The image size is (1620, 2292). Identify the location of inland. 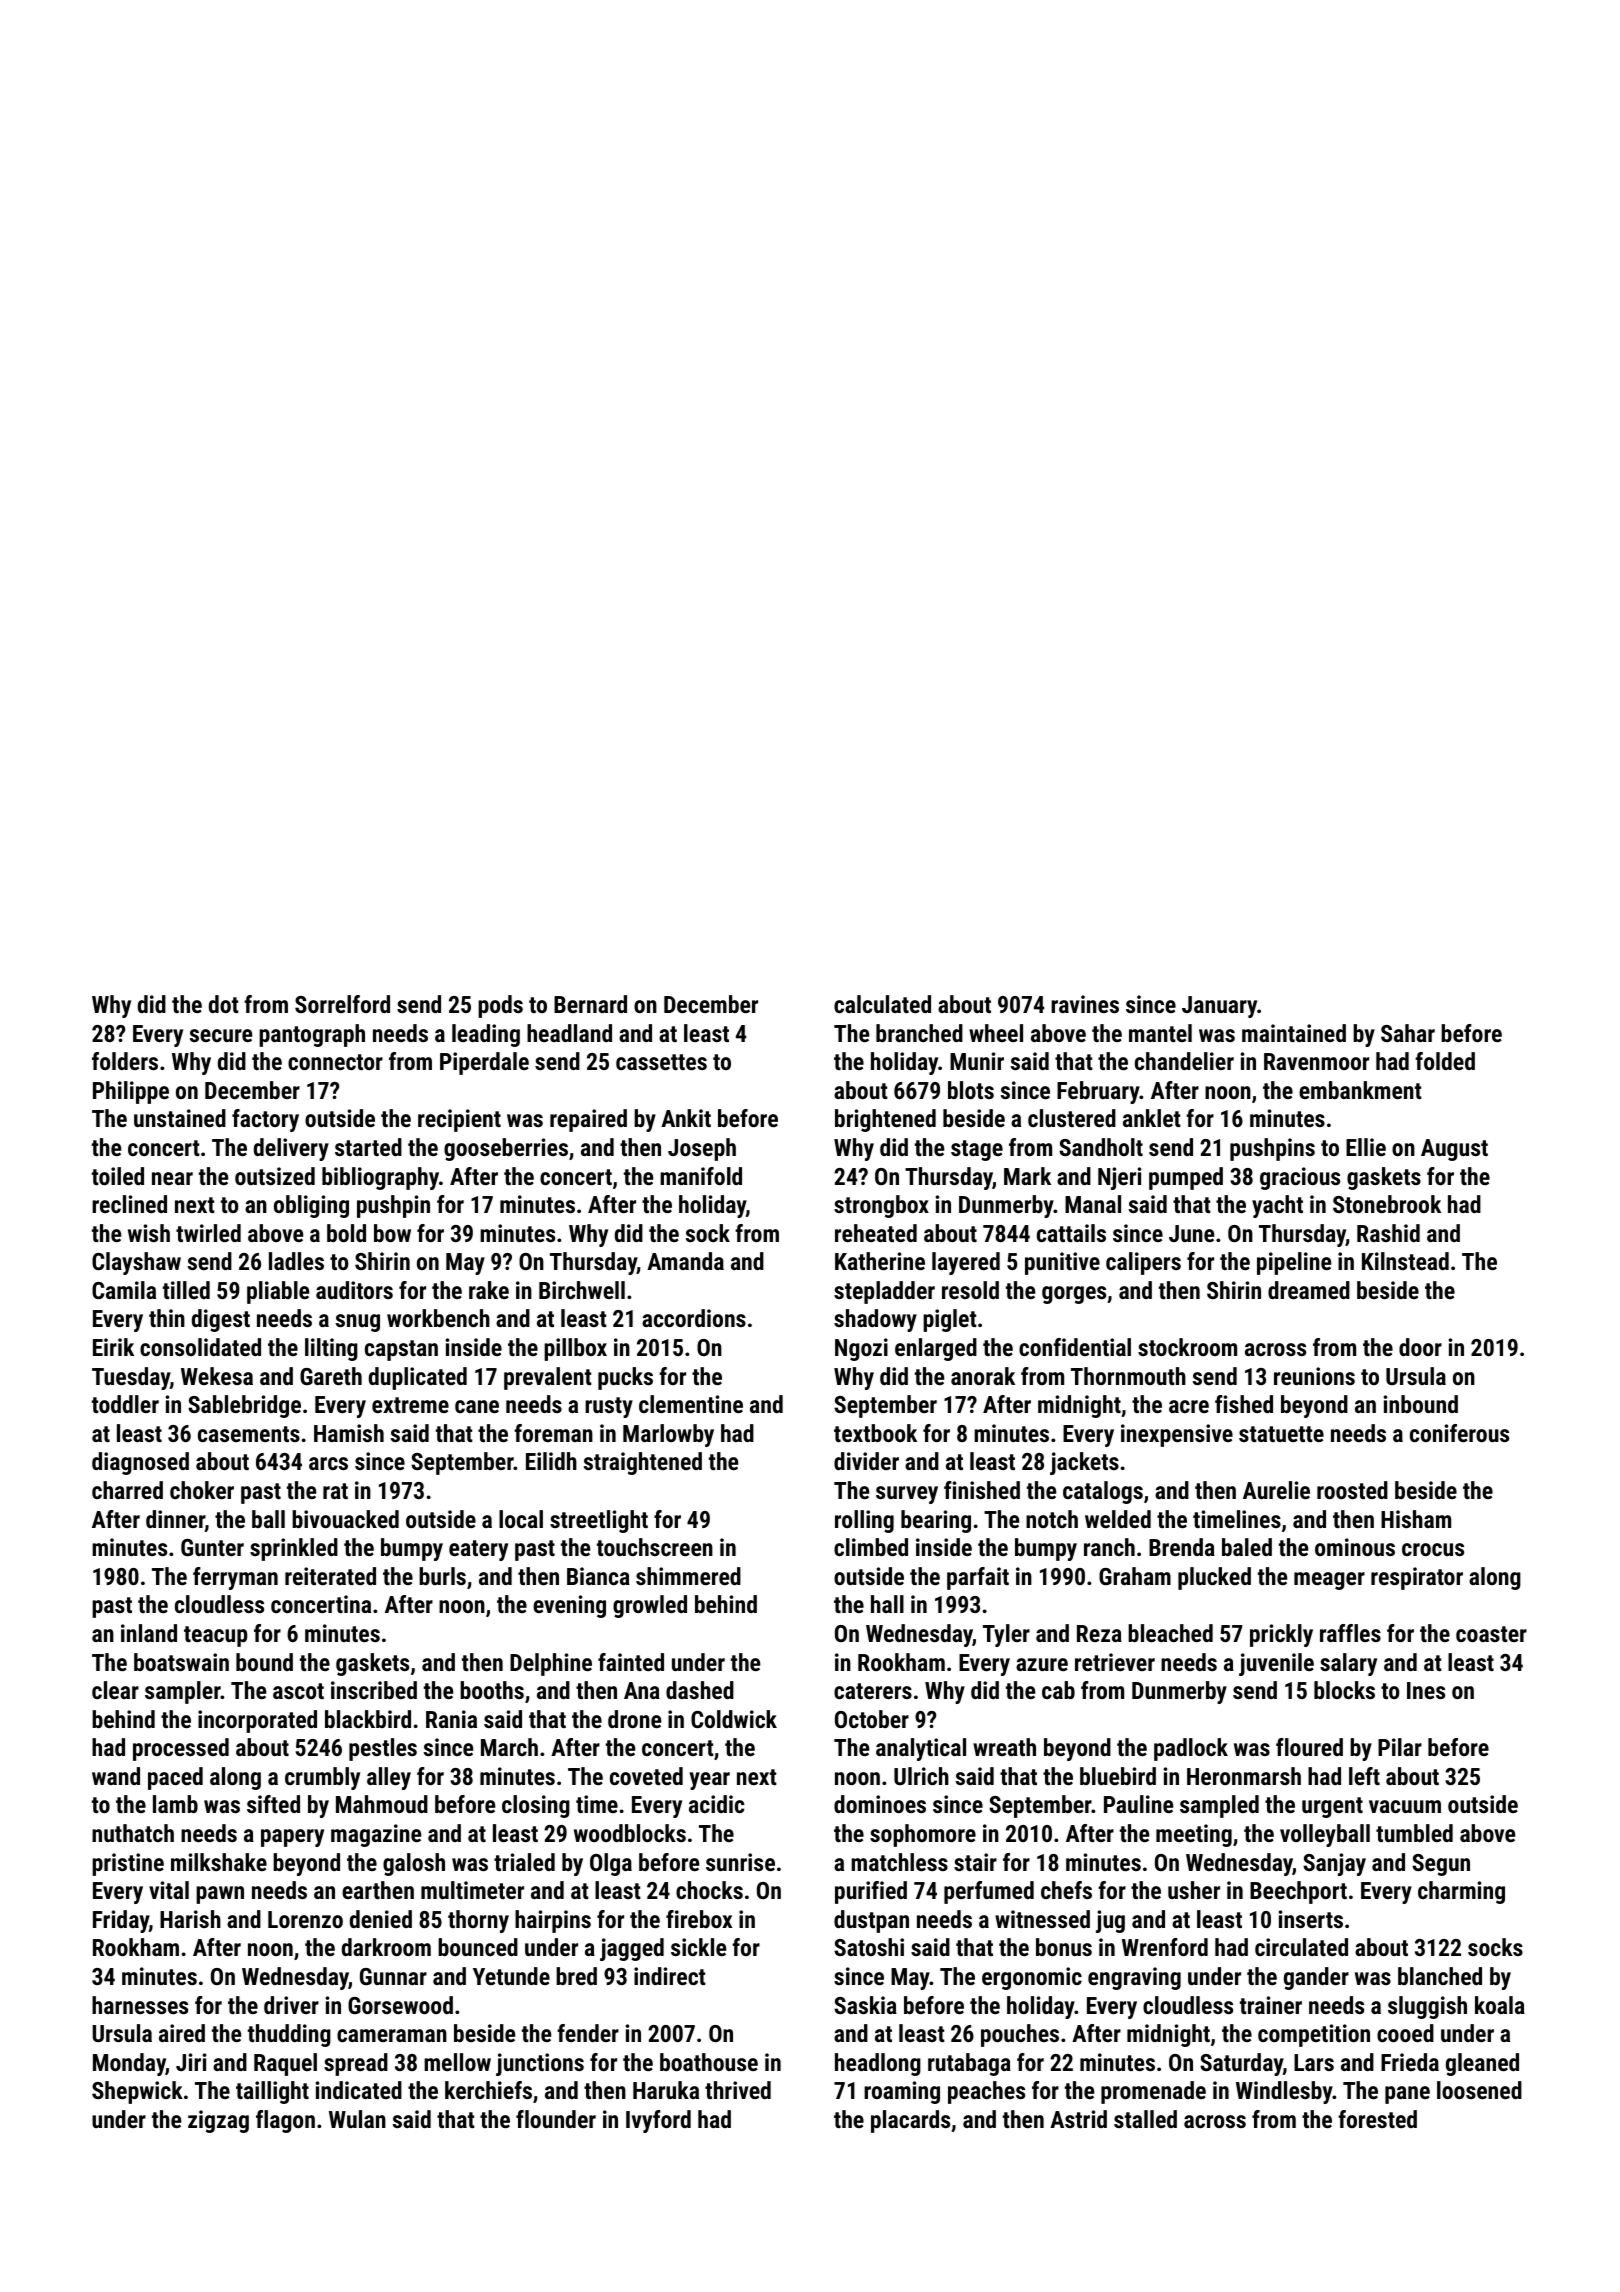
(149, 1633).
